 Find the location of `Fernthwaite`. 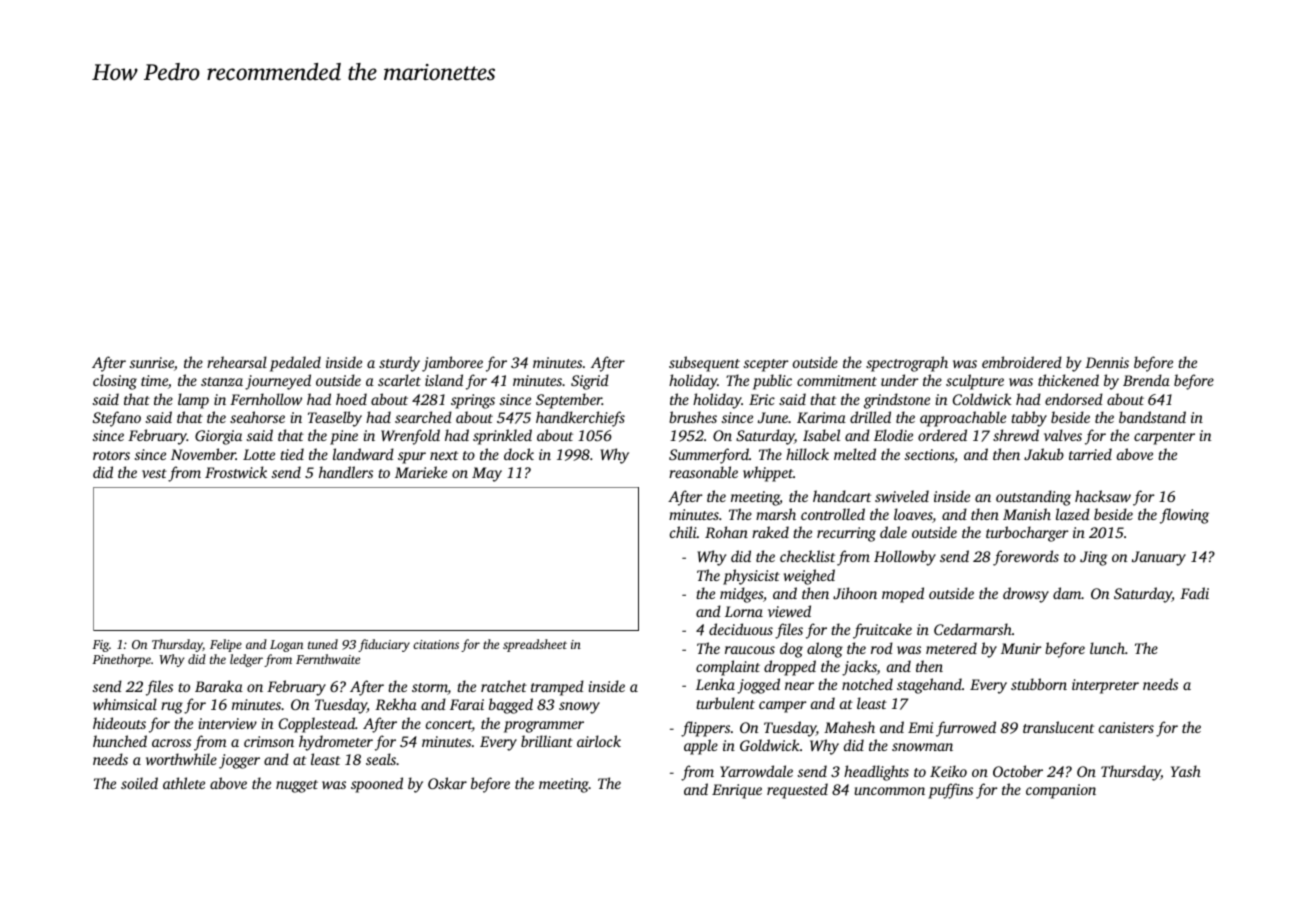

Fernthwaite is located at coordinates (328, 659).
